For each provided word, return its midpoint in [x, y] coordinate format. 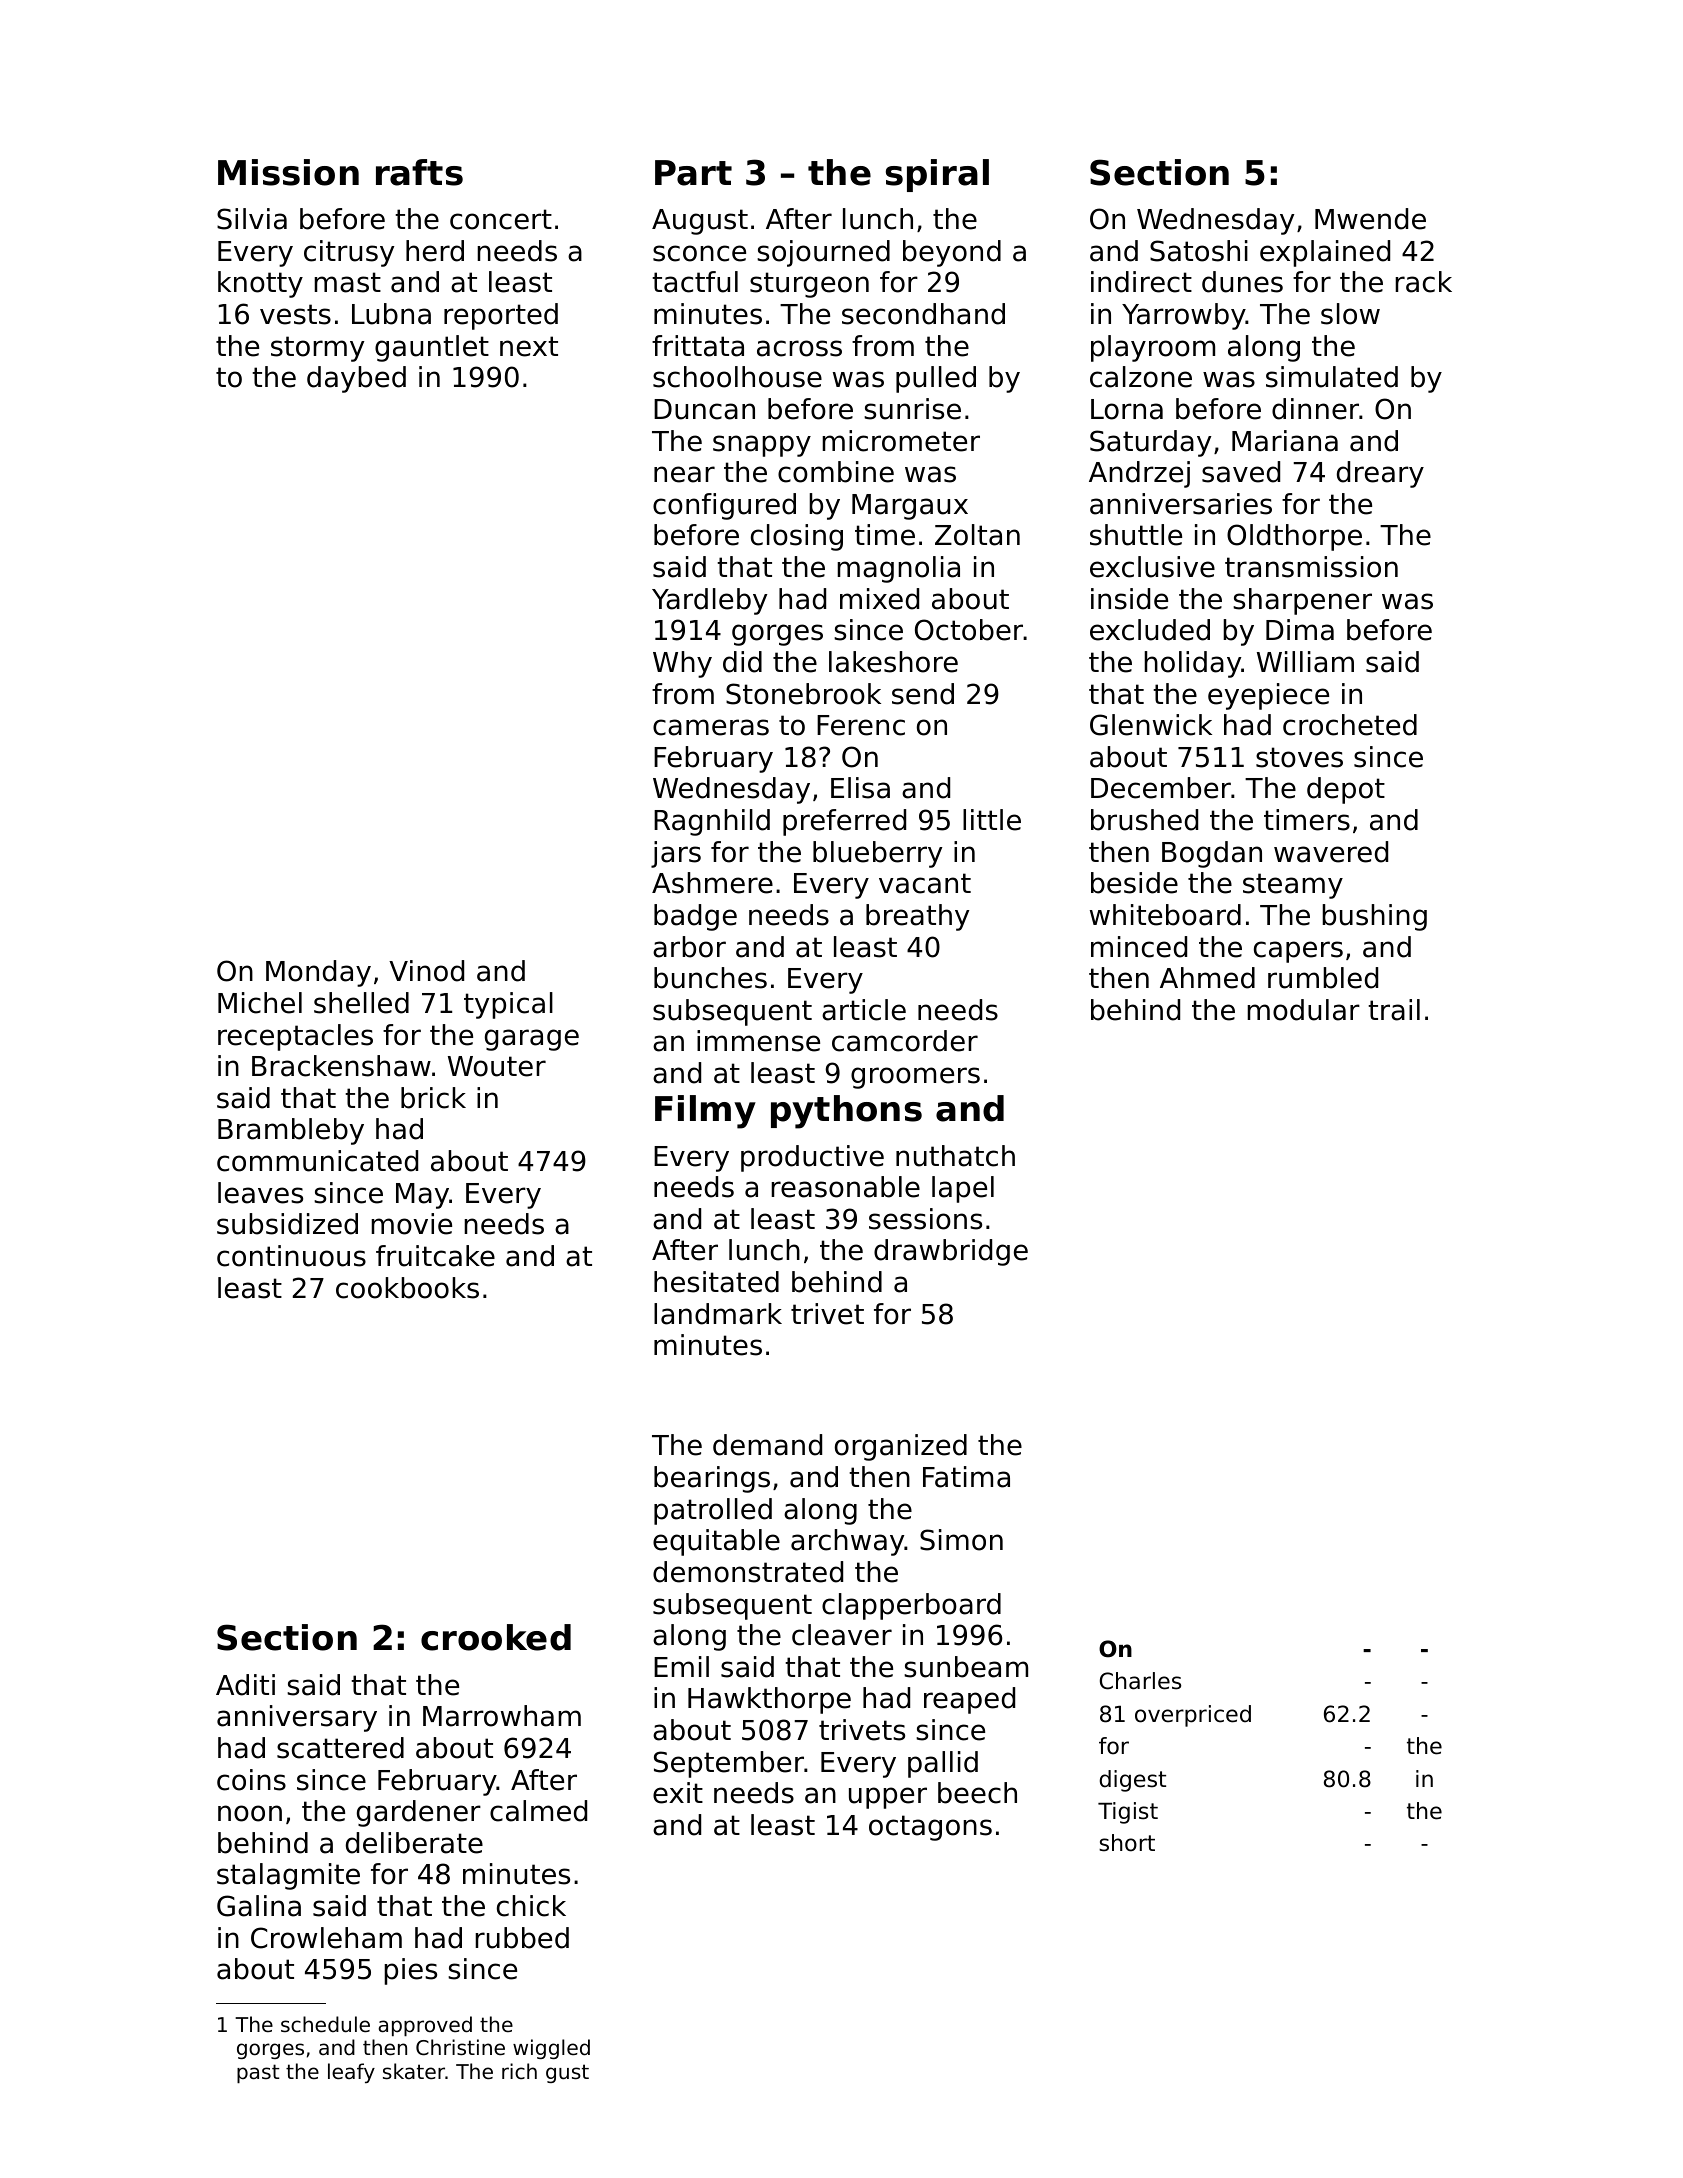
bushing [1374, 917]
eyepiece [1268, 696]
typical [508, 1005]
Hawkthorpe [769, 1700]
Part [693, 173]
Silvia [252, 219]
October [969, 630]
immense [758, 1041]
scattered [340, 1748]
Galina [259, 1906]
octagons [930, 1828]
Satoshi [1199, 251]
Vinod [426, 971]
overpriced [1193, 1716]
